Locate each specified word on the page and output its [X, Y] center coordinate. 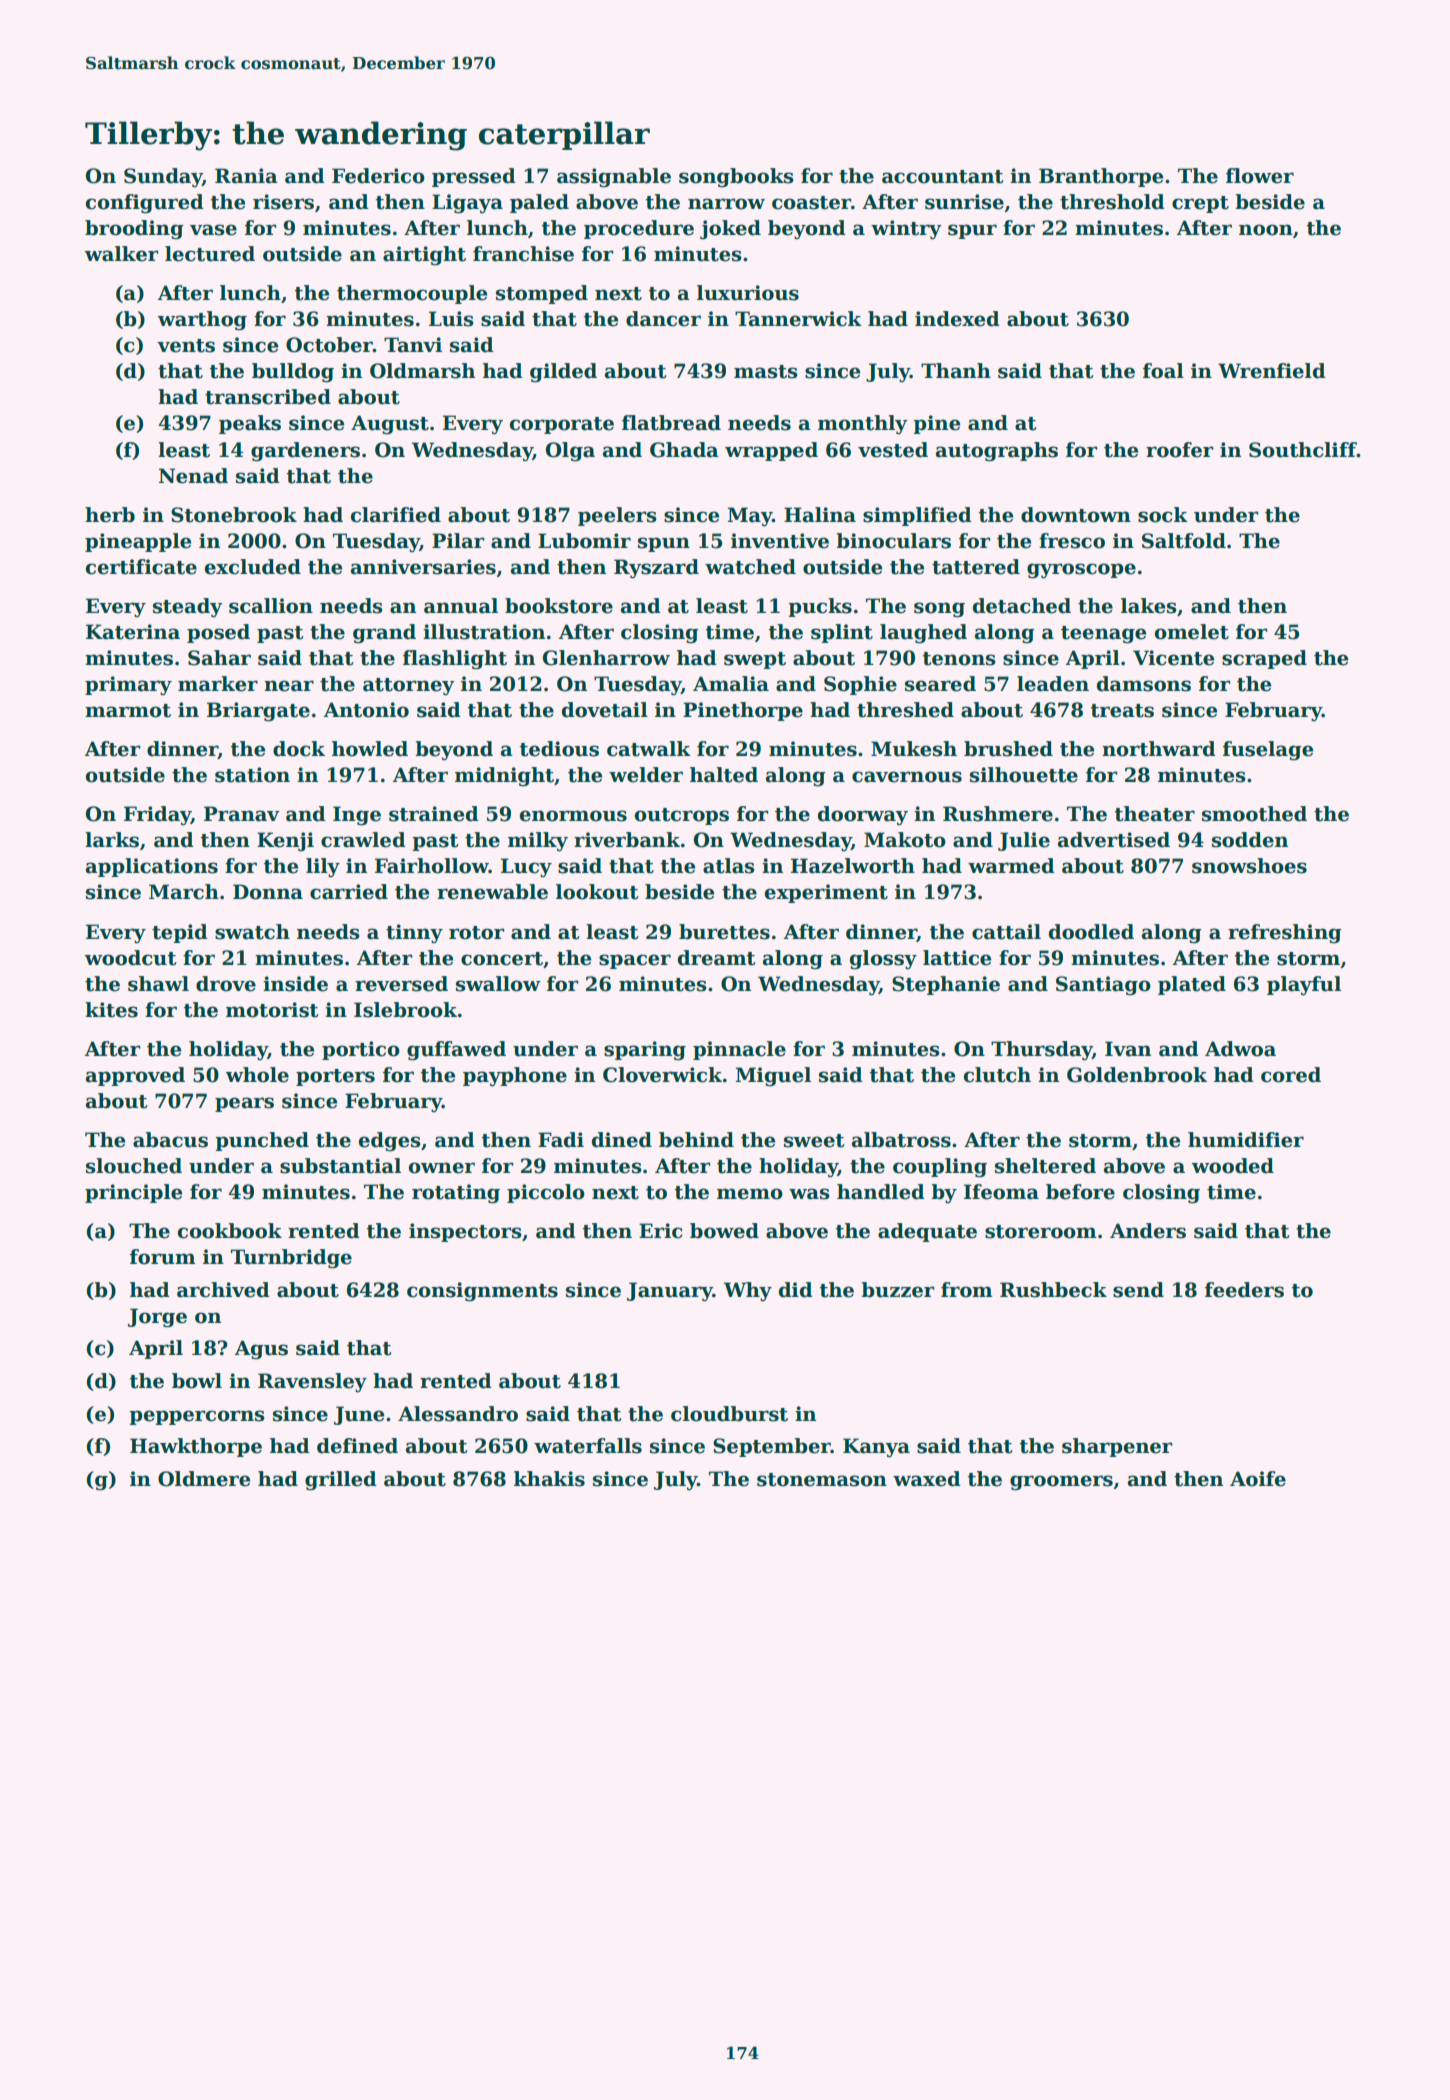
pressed [474, 177]
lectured [210, 254]
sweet [814, 1141]
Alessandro [458, 1414]
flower [1260, 176]
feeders [1244, 1290]
